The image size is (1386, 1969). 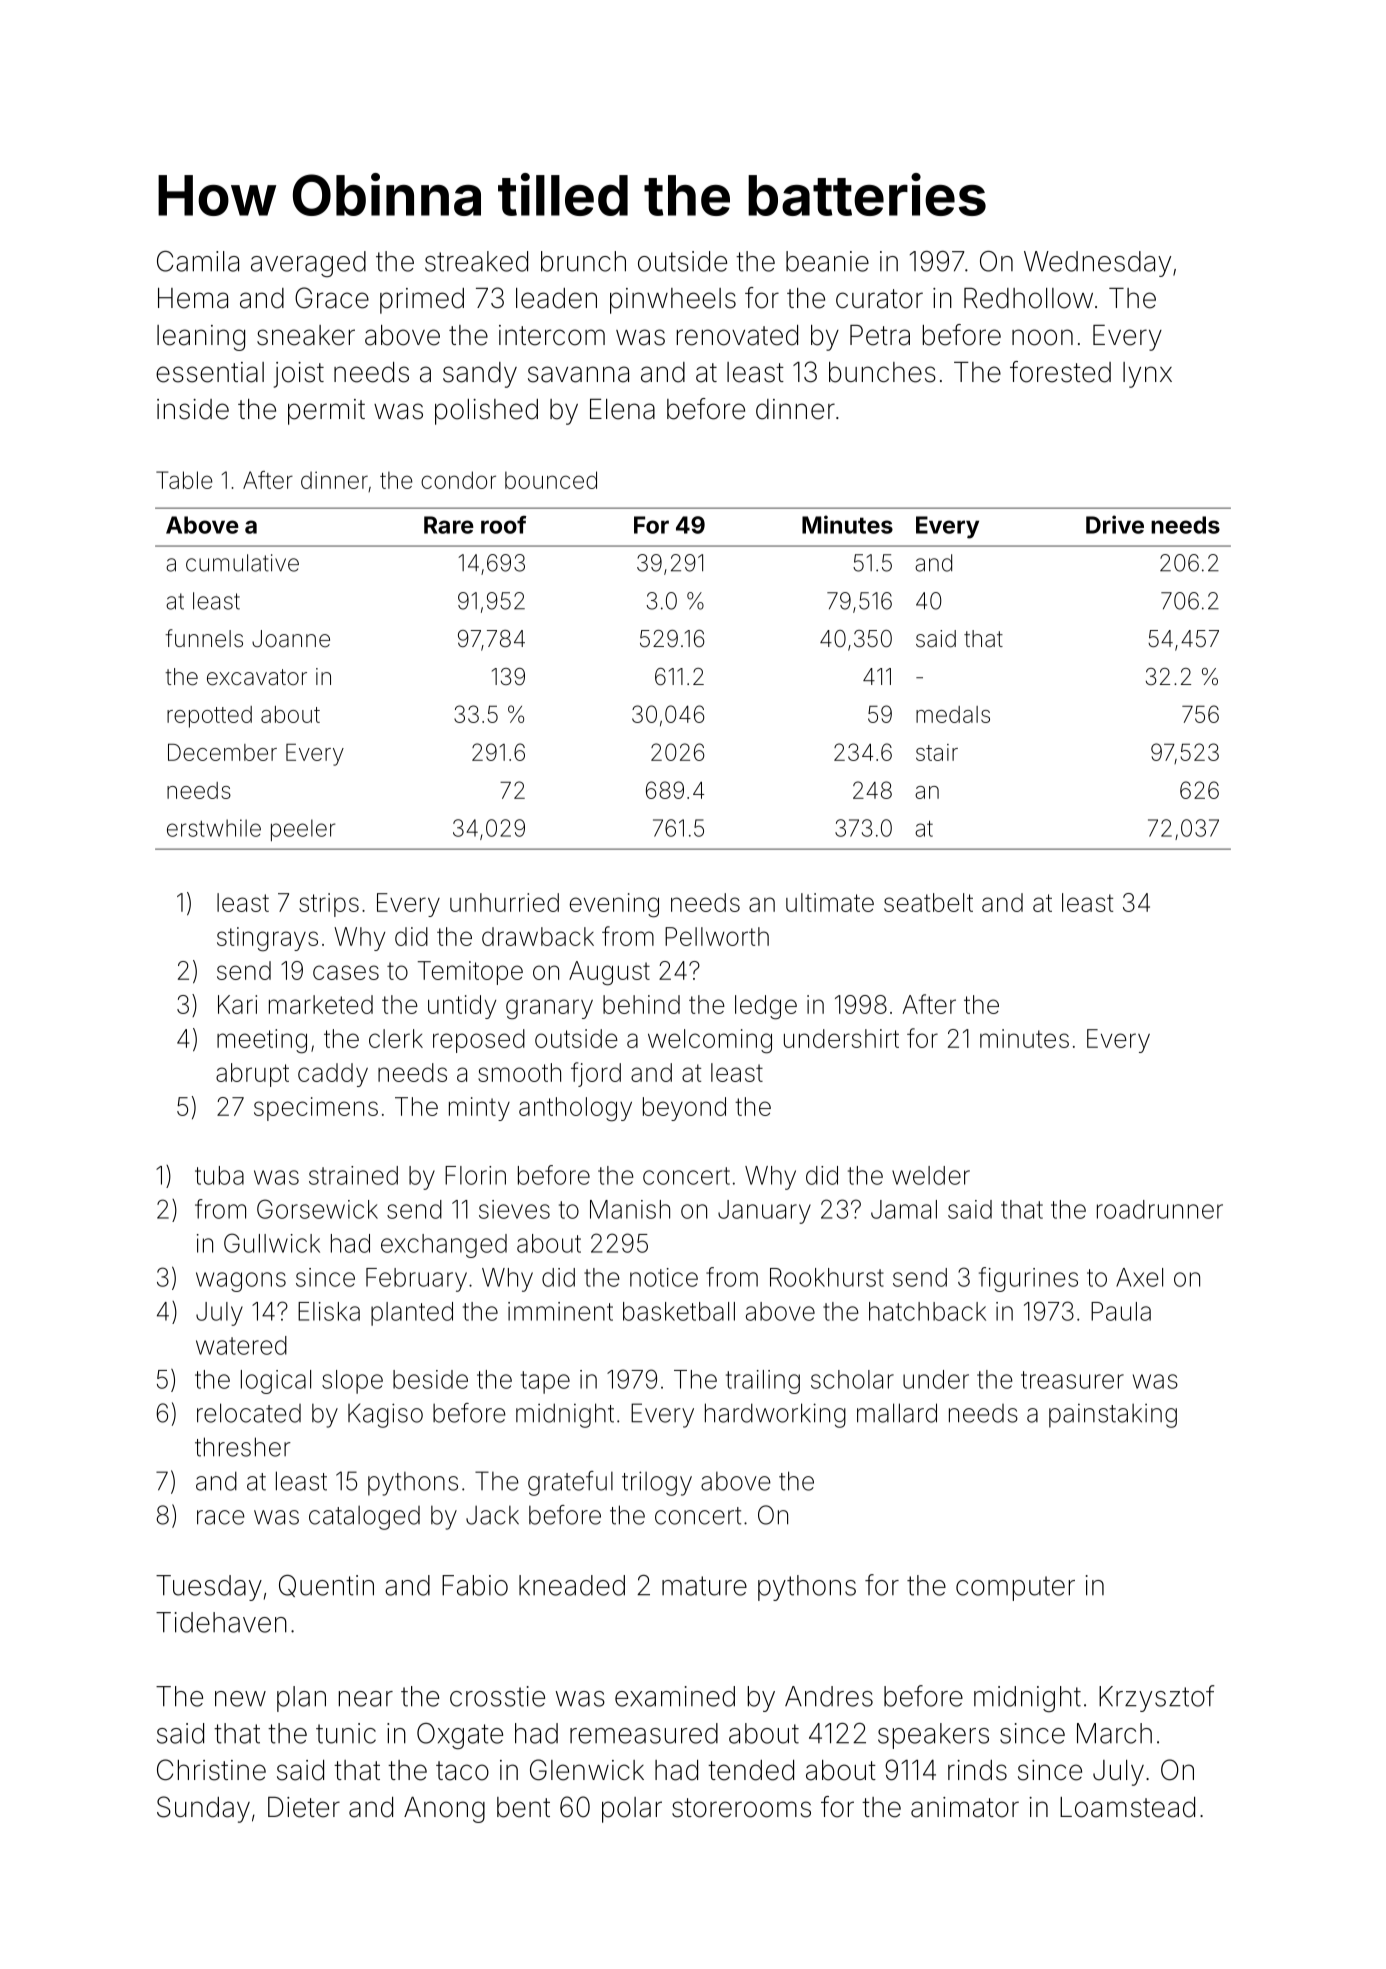 What do you see at coordinates (904, 1209) in the document?
I see `Jamal` at bounding box center [904, 1209].
